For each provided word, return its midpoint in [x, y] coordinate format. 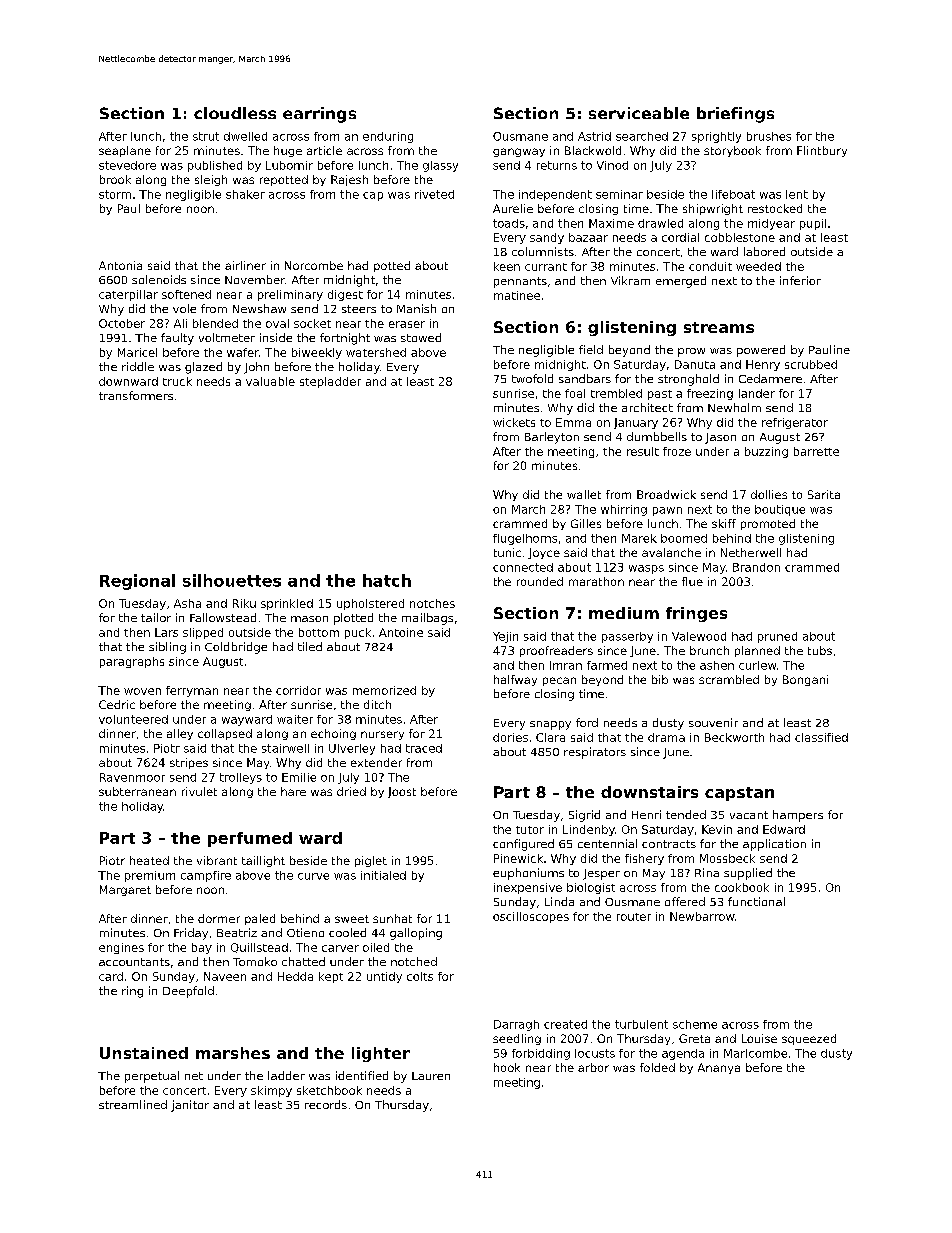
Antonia [120, 265]
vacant [749, 815]
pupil [813, 224]
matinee [517, 295]
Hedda [295, 976]
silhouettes [232, 580]
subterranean [137, 791]
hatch [387, 580]
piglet [371, 861]
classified [821, 737]
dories [510, 737]
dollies [769, 494]
